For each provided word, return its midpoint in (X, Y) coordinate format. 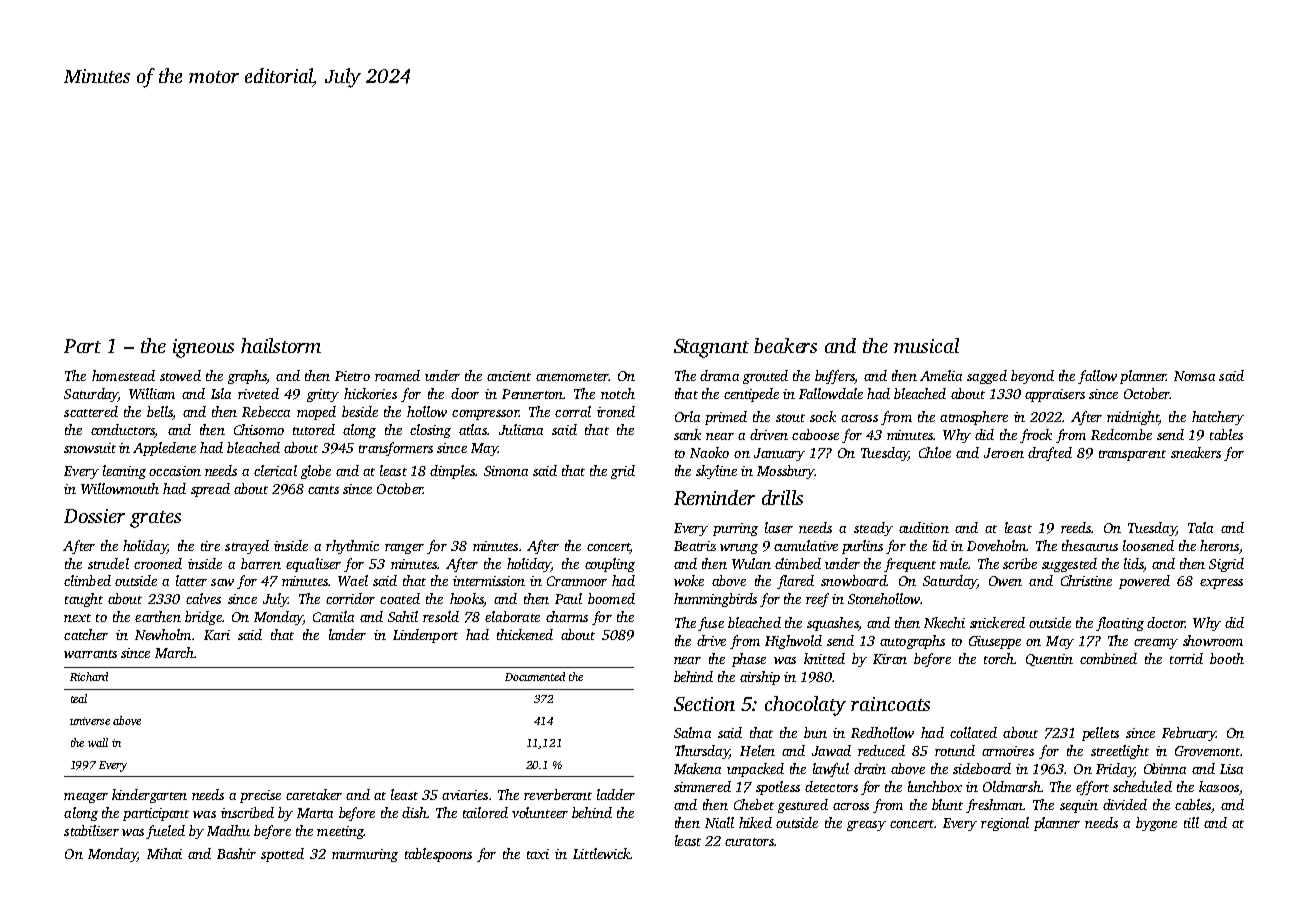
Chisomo (259, 429)
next (77, 618)
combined (1108, 658)
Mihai (164, 853)
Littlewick (601, 853)
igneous (203, 348)
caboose (815, 434)
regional (1005, 824)
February (1189, 734)
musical (926, 345)
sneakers (1196, 452)
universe (90, 721)
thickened (525, 634)
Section (704, 704)
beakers (785, 345)
